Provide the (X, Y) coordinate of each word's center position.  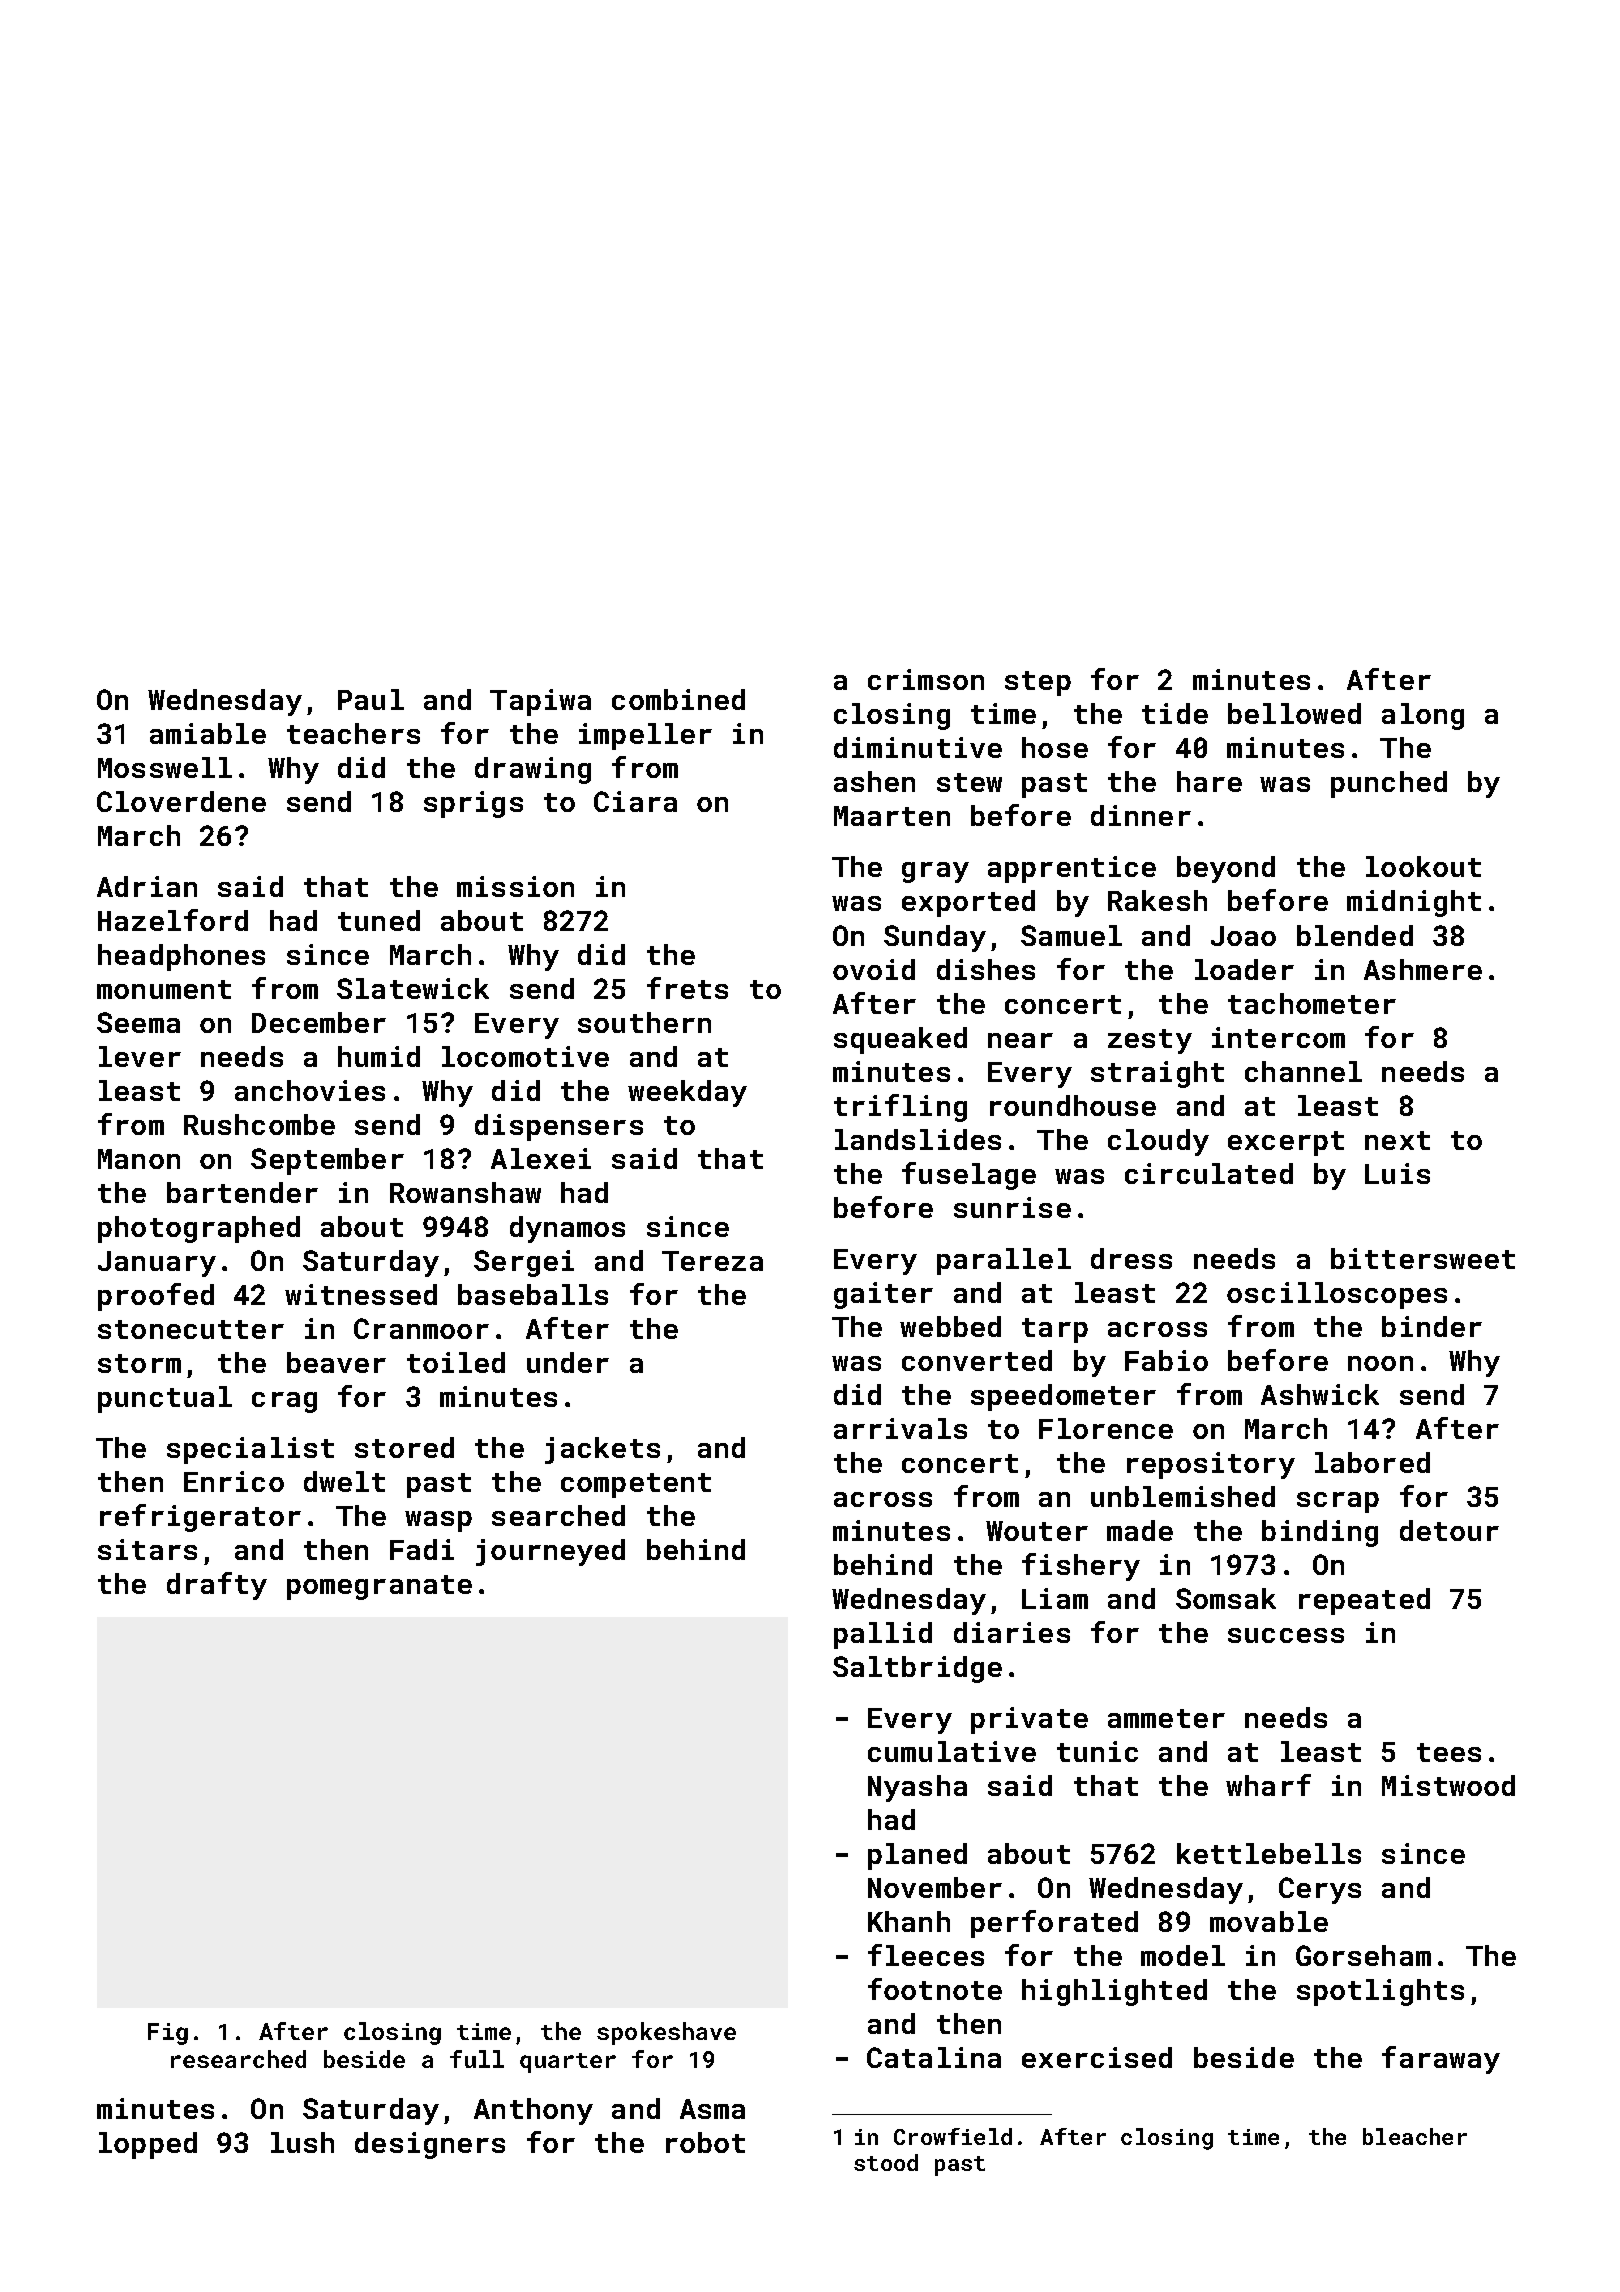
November (935, 1887)
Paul (371, 699)
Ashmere (1423, 969)
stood (886, 2162)
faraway (1441, 2060)
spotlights (1380, 1992)
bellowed (1294, 713)
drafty (217, 1586)
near (1020, 1040)
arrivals (900, 1428)
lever (140, 1056)
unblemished (1183, 1496)
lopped (148, 2145)
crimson (926, 679)
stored (404, 1447)
